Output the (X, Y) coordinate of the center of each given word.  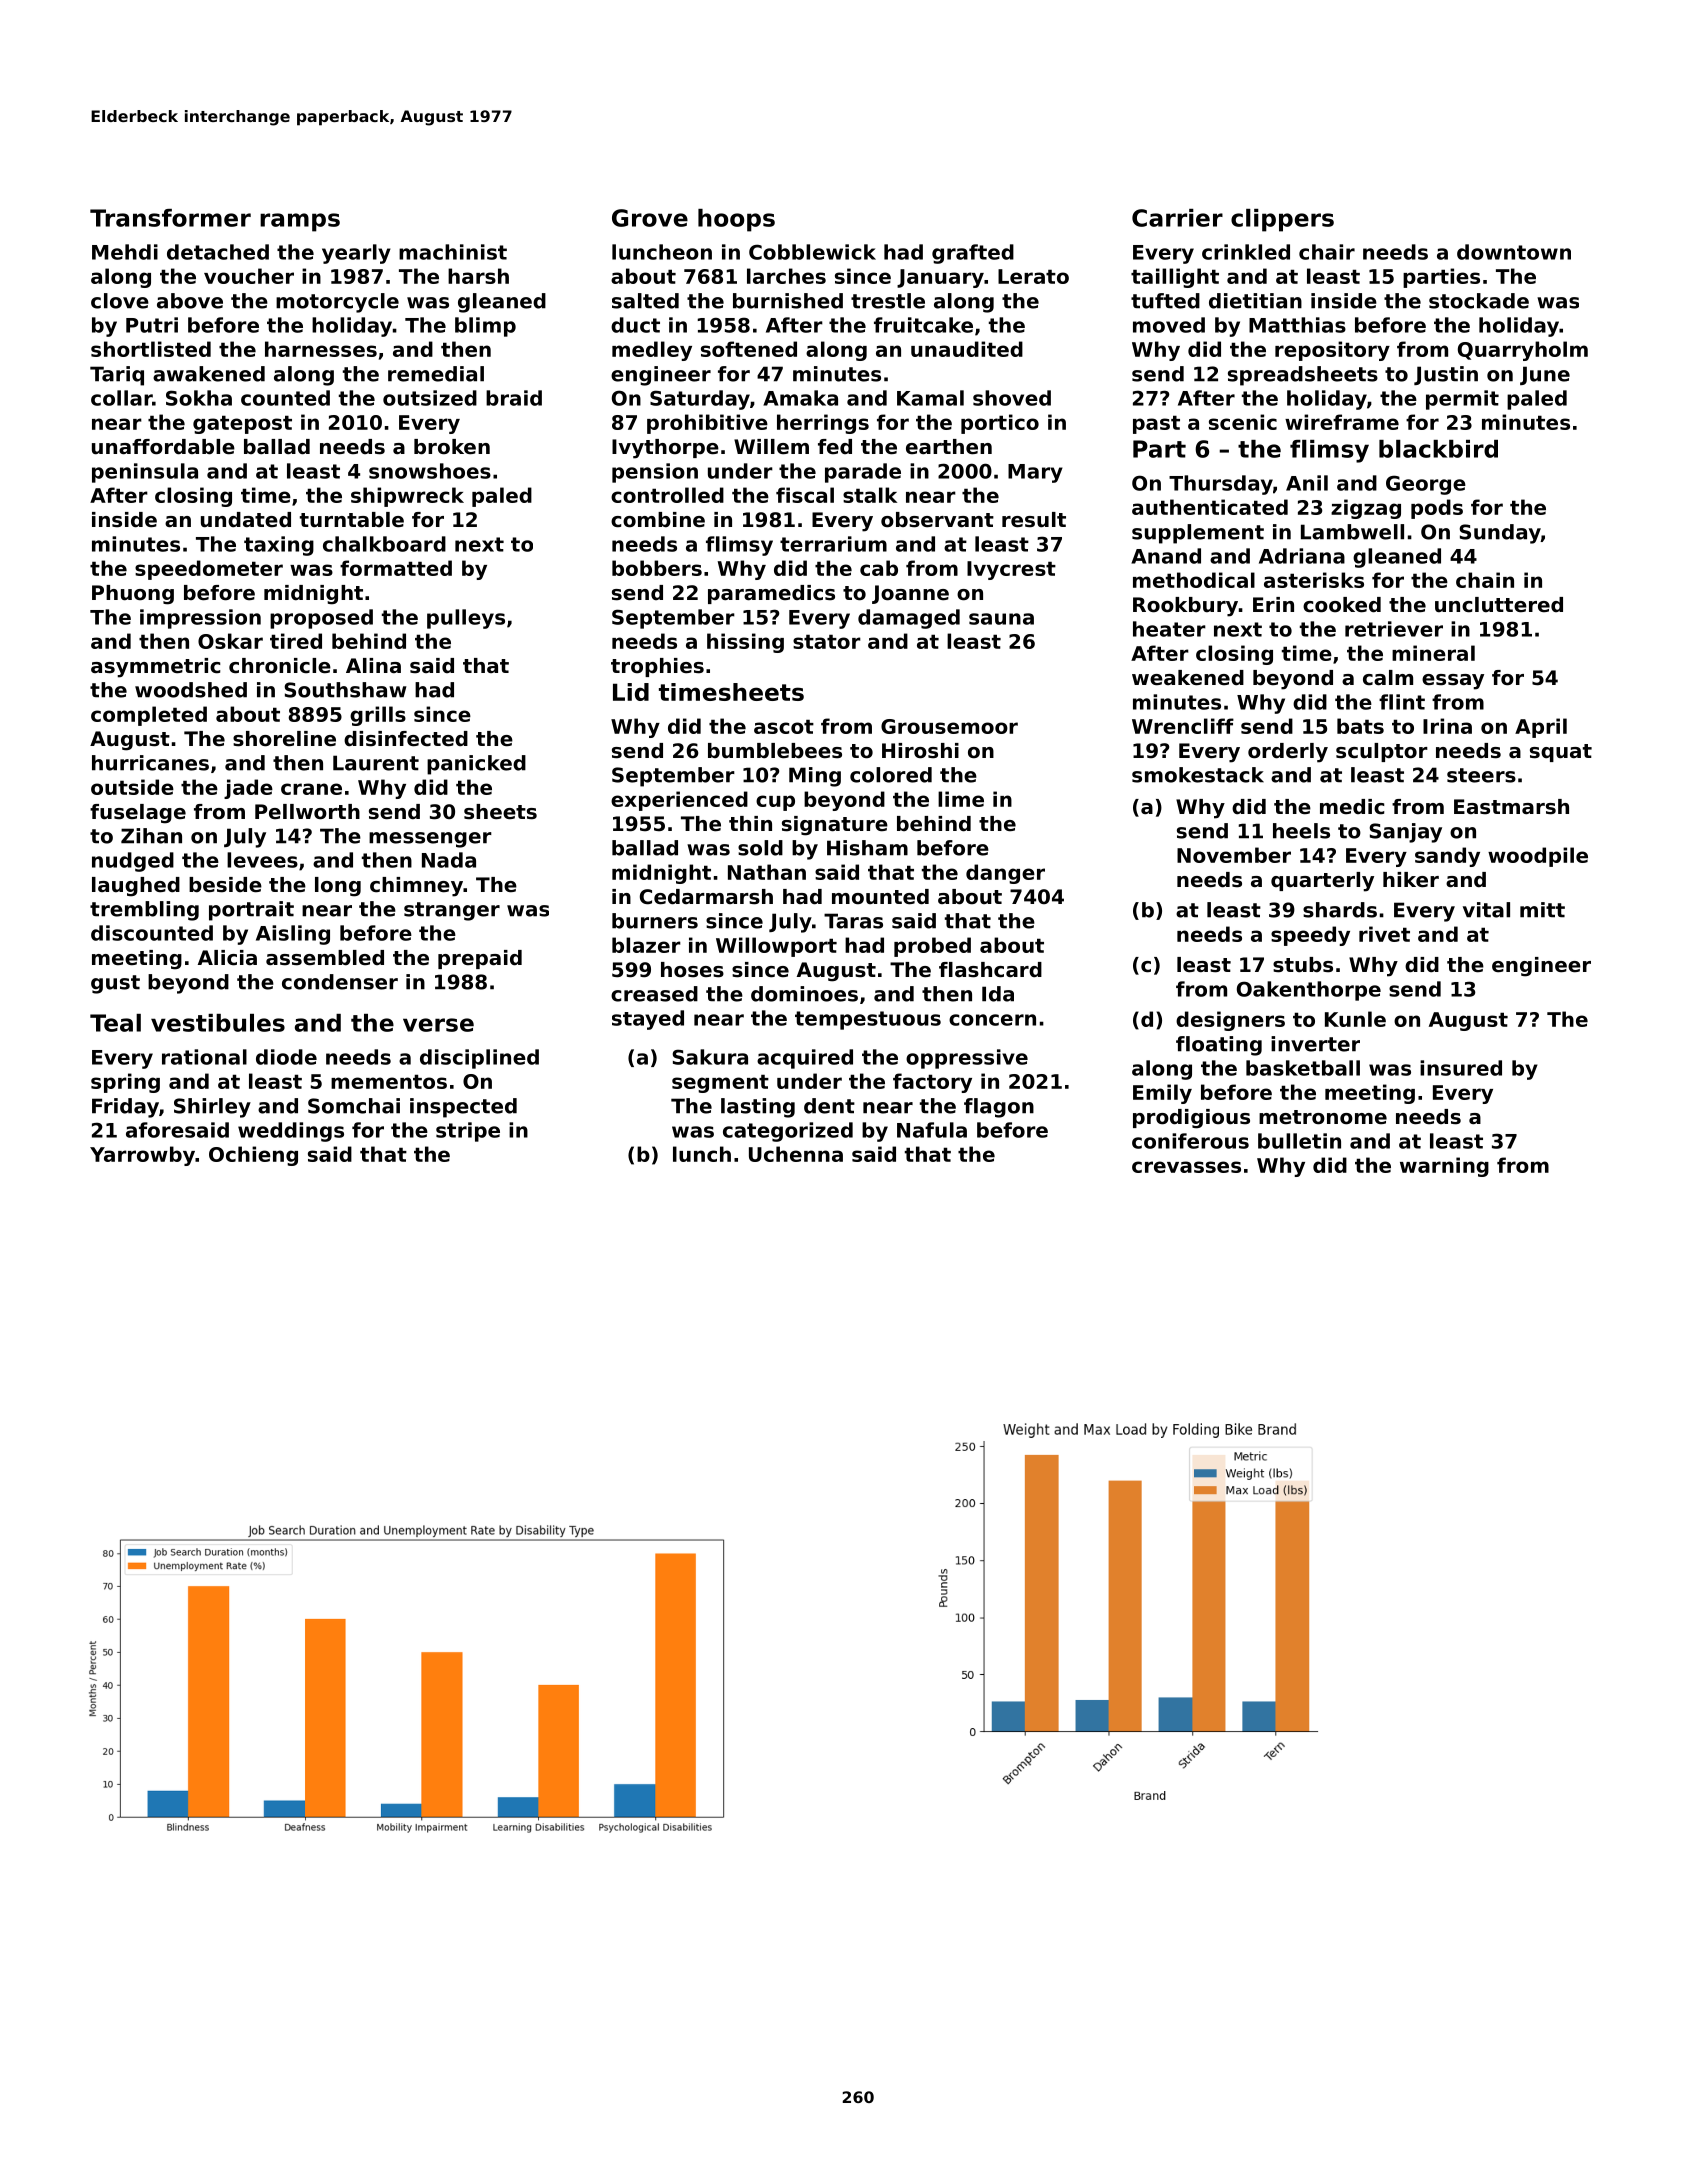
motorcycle (337, 303)
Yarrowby (142, 1156)
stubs (1303, 965)
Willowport (776, 947)
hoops (736, 220)
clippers (1282, 220)
